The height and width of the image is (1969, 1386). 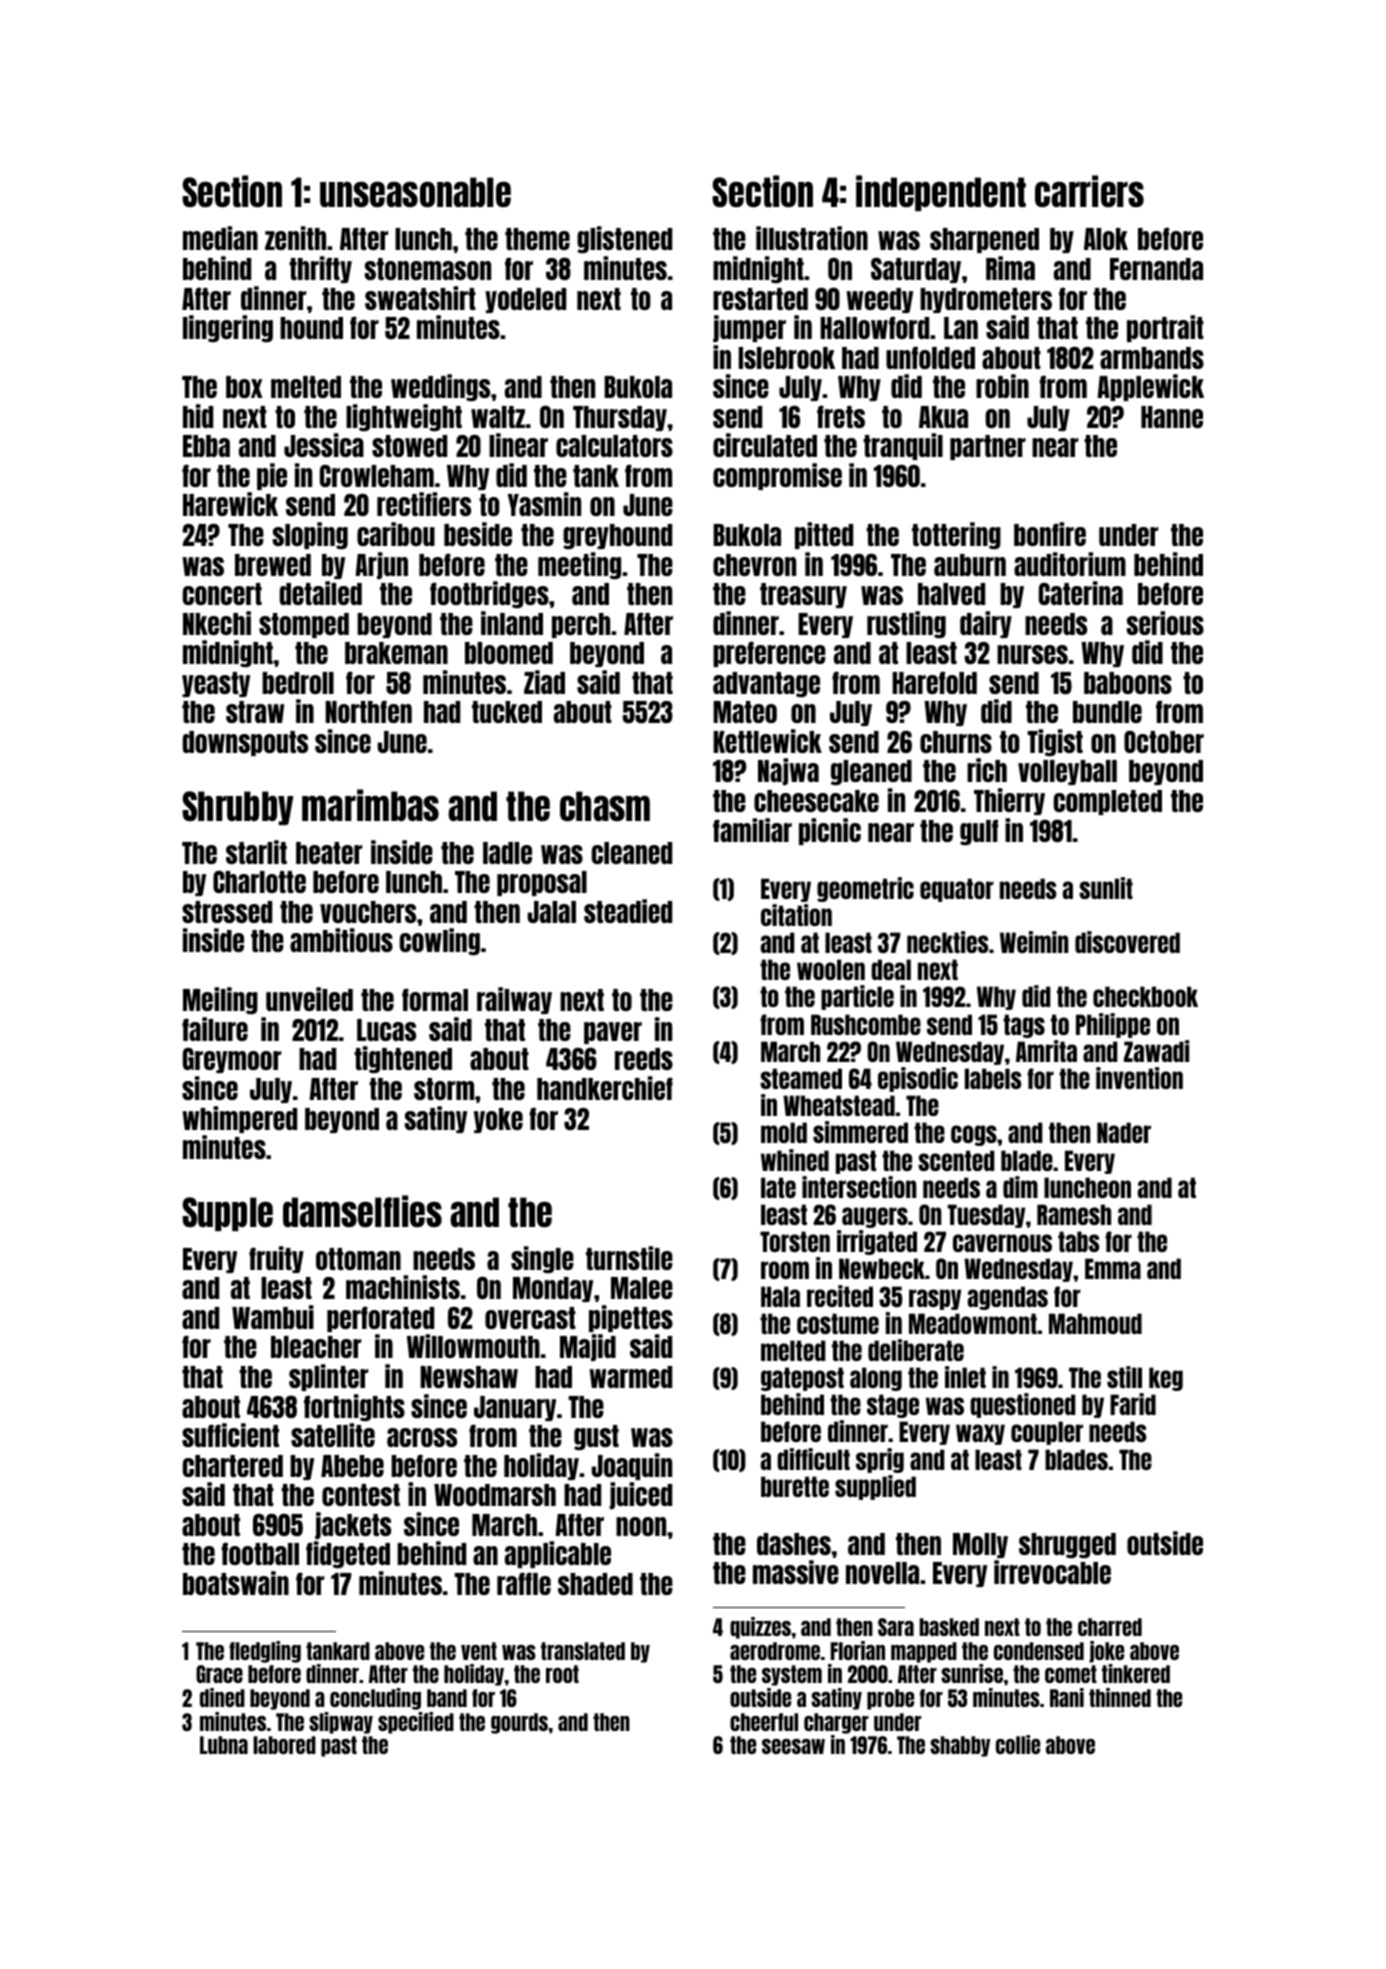 I want to click on yeasty, so click(x=216, y=684).
